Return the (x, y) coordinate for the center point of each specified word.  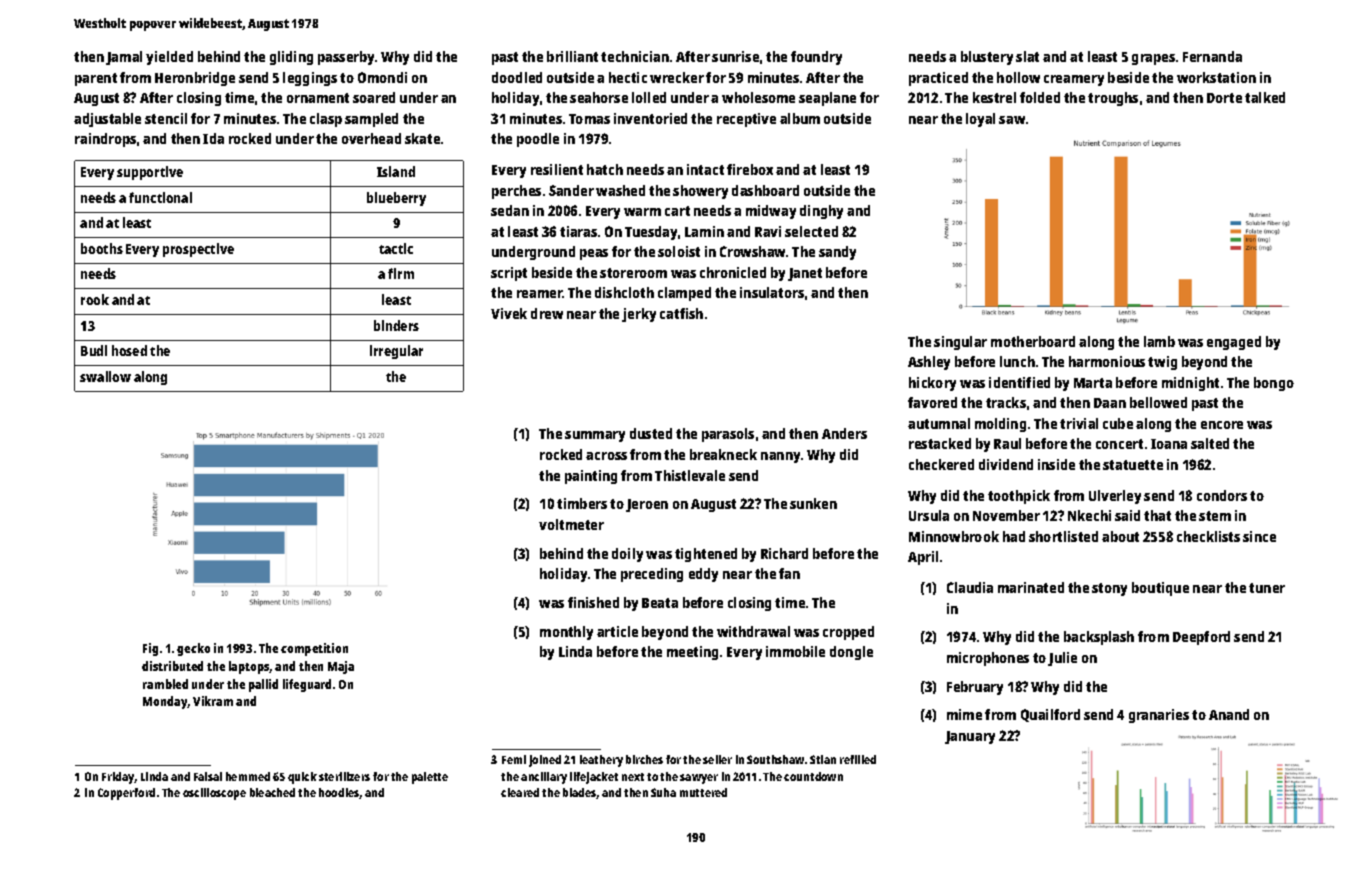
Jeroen (647, 505)
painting (591, 477)
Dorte (1224, 98)
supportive (150, 173)
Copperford (126, 794)
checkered (941, 464)
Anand (1229, 714)
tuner (1267, 588)
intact (705, 169)
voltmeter (571, 524)
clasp (326, 120)
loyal (980, 120)
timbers (582, 503)
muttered (703, 792)
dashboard (765, 190)
